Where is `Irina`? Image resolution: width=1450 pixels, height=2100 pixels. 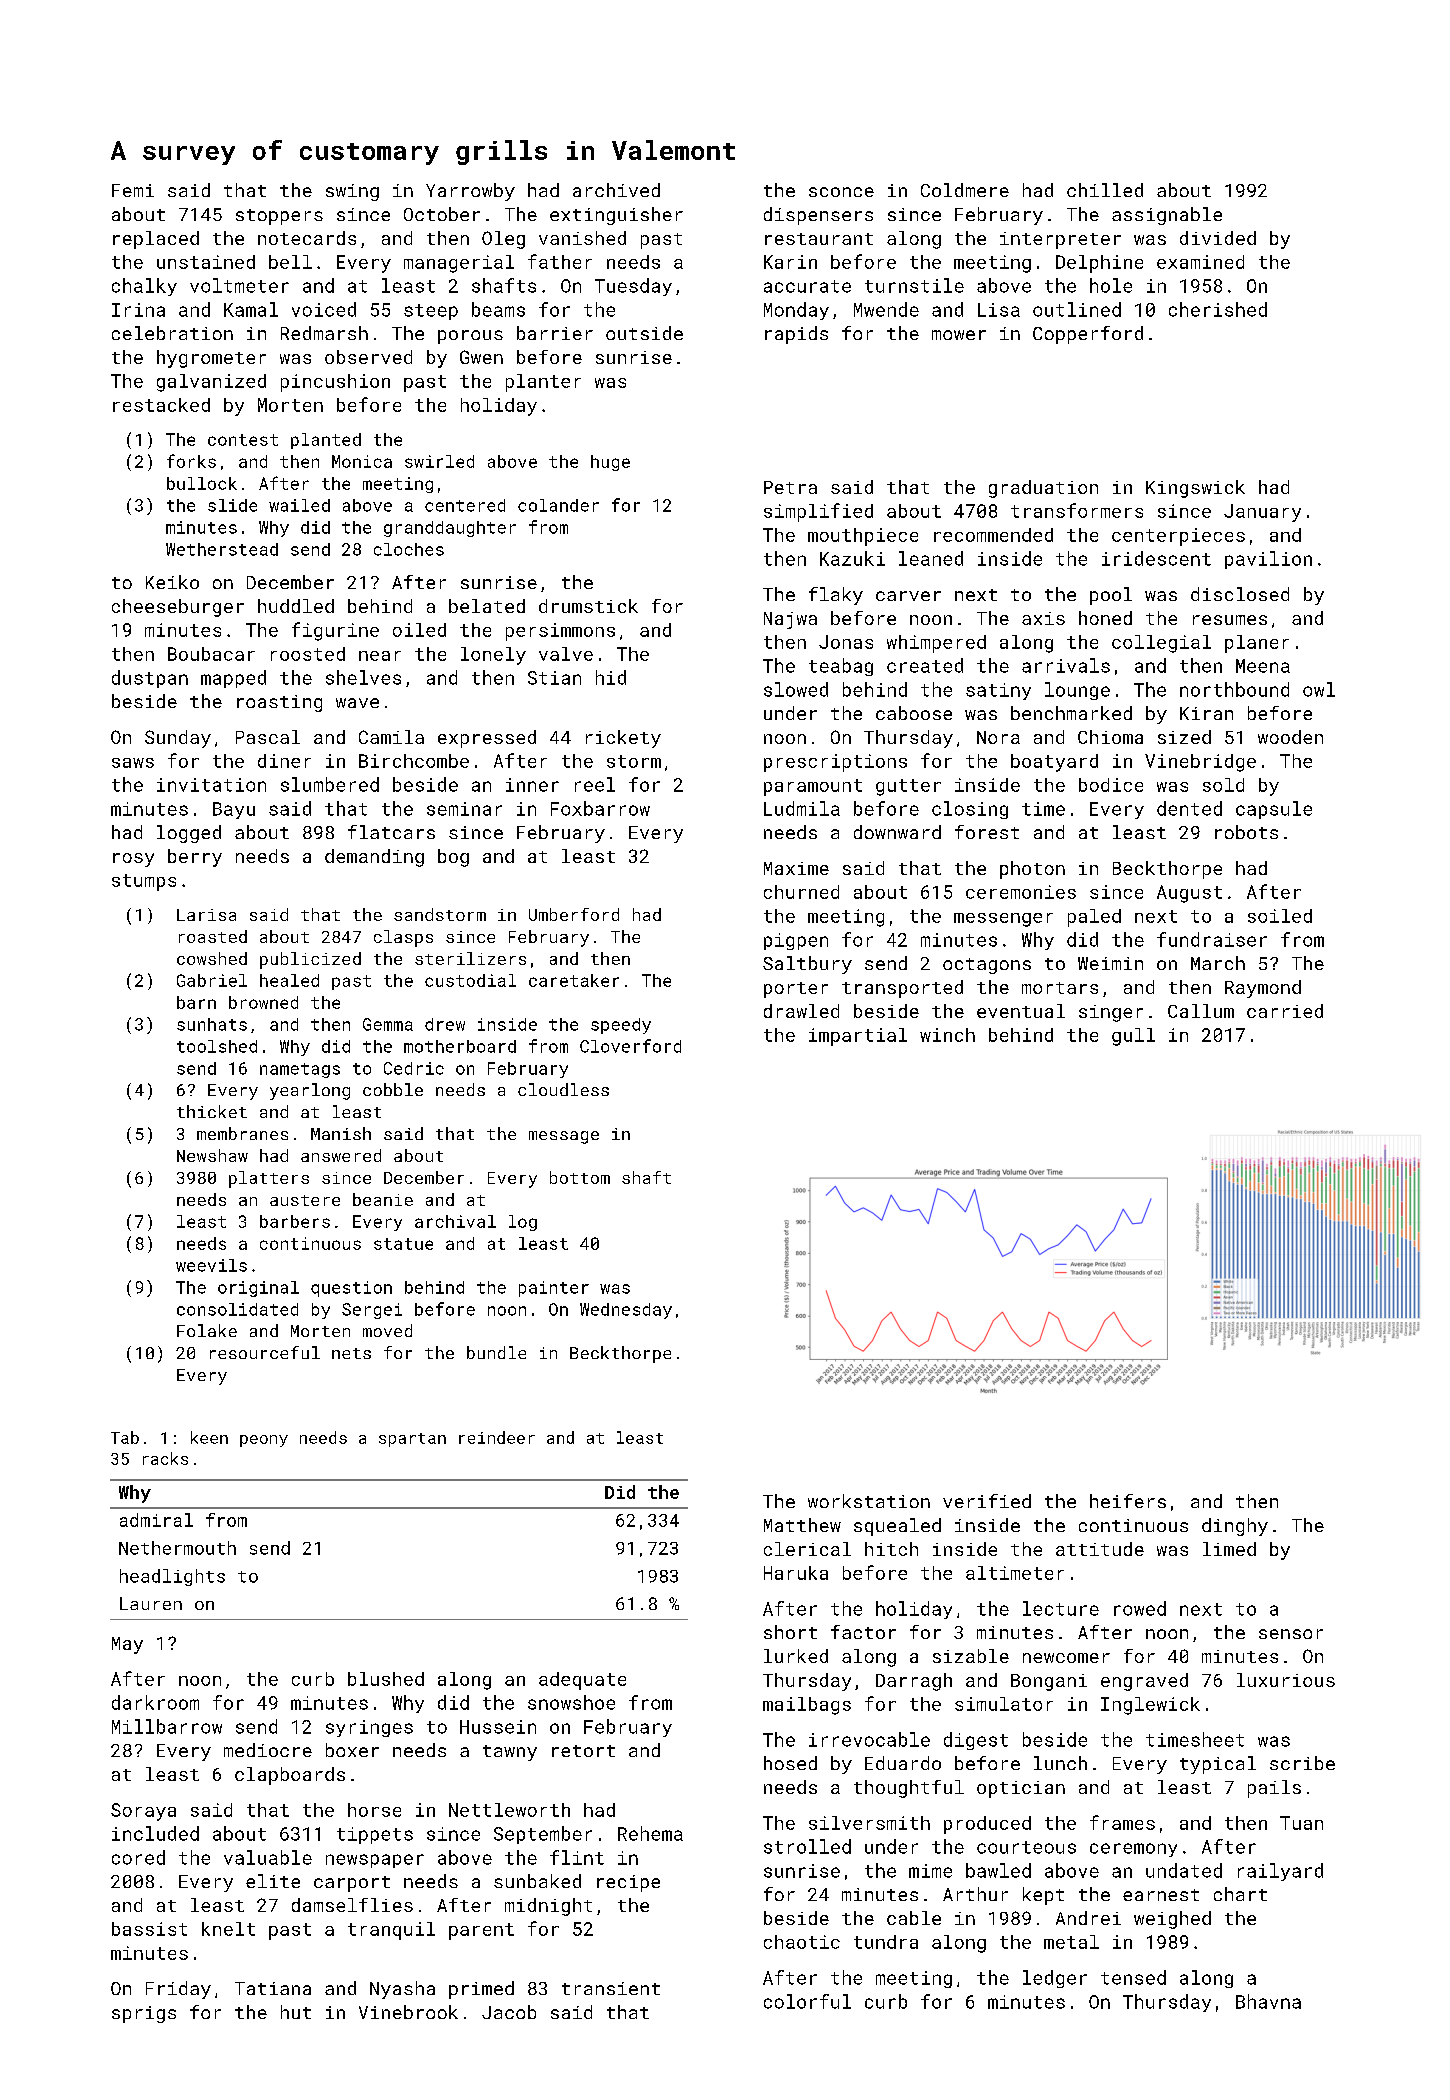 Irina is located at coordinates (138, 310).
